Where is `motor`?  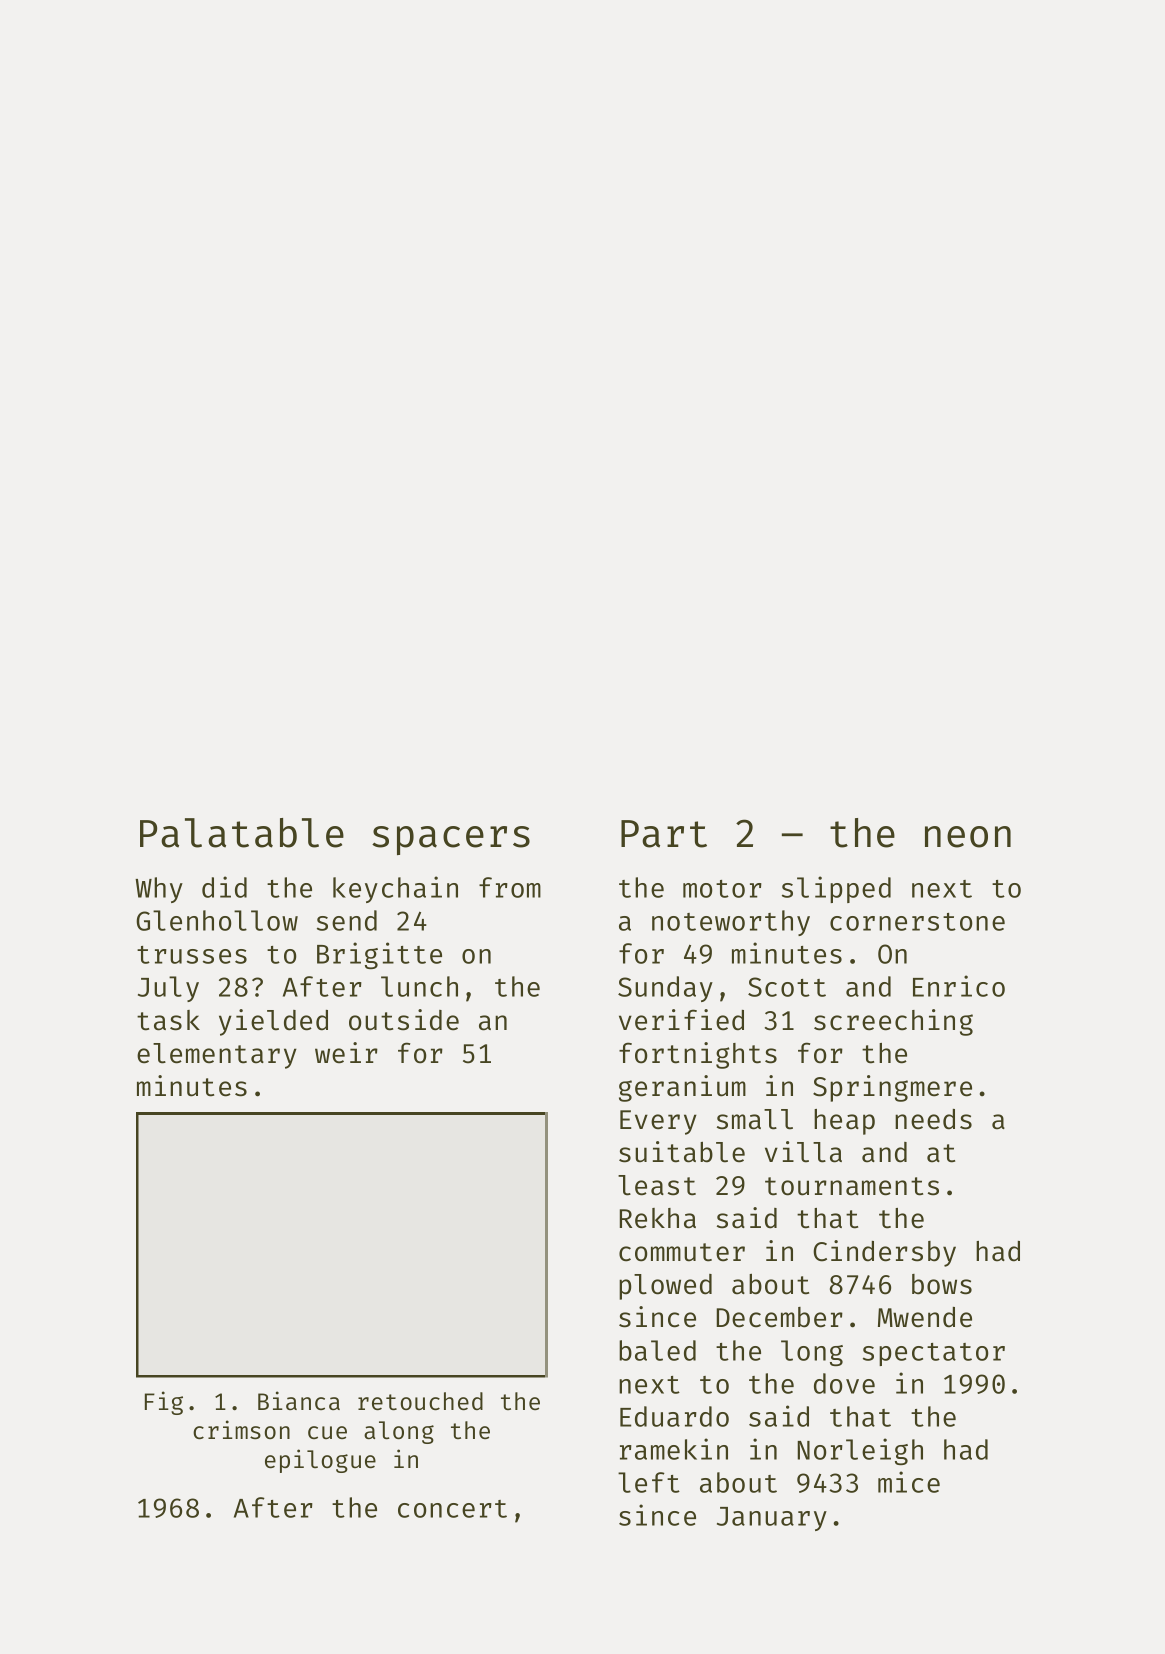 motor is located at coordinates (722, 889).
